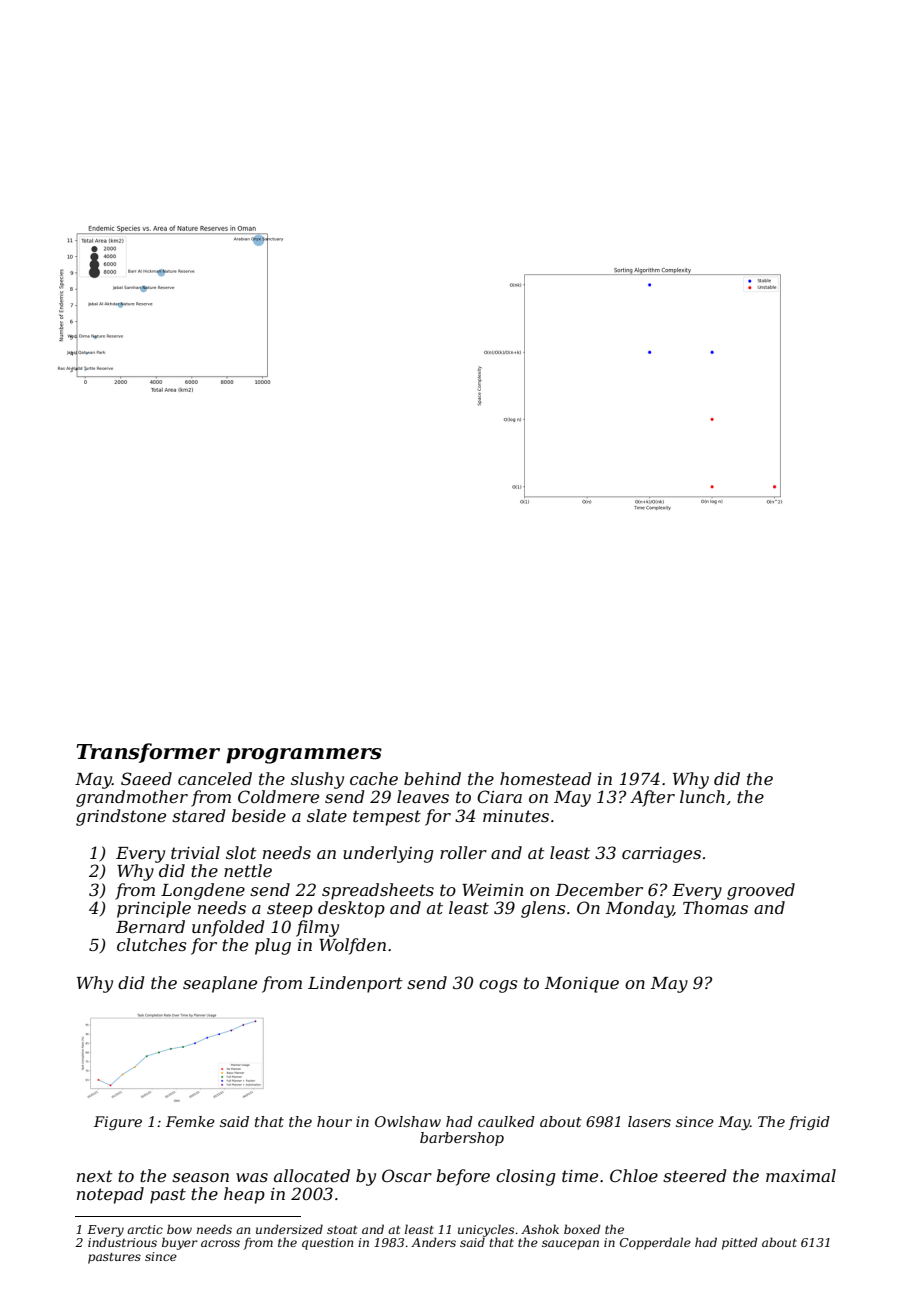  What do you see at coordinates (179, 1229) in the screenshot?
I see `bow` at bounding box center [179, 1229].
